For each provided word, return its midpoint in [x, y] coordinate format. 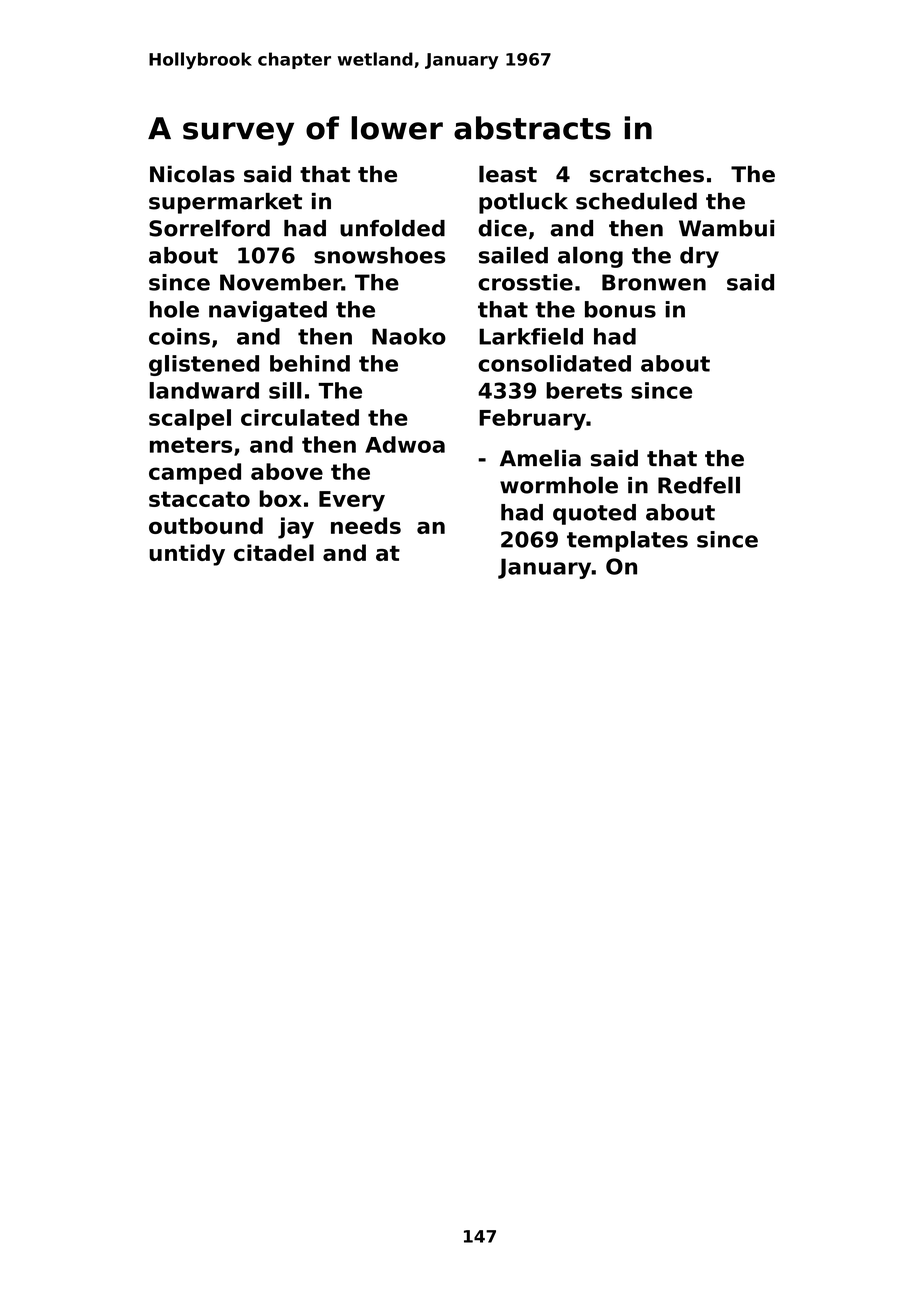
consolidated [554, 363]
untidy [187, 555]
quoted [594, 514]
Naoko [409, 336]
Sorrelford [209, 228]
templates [627, 541]
